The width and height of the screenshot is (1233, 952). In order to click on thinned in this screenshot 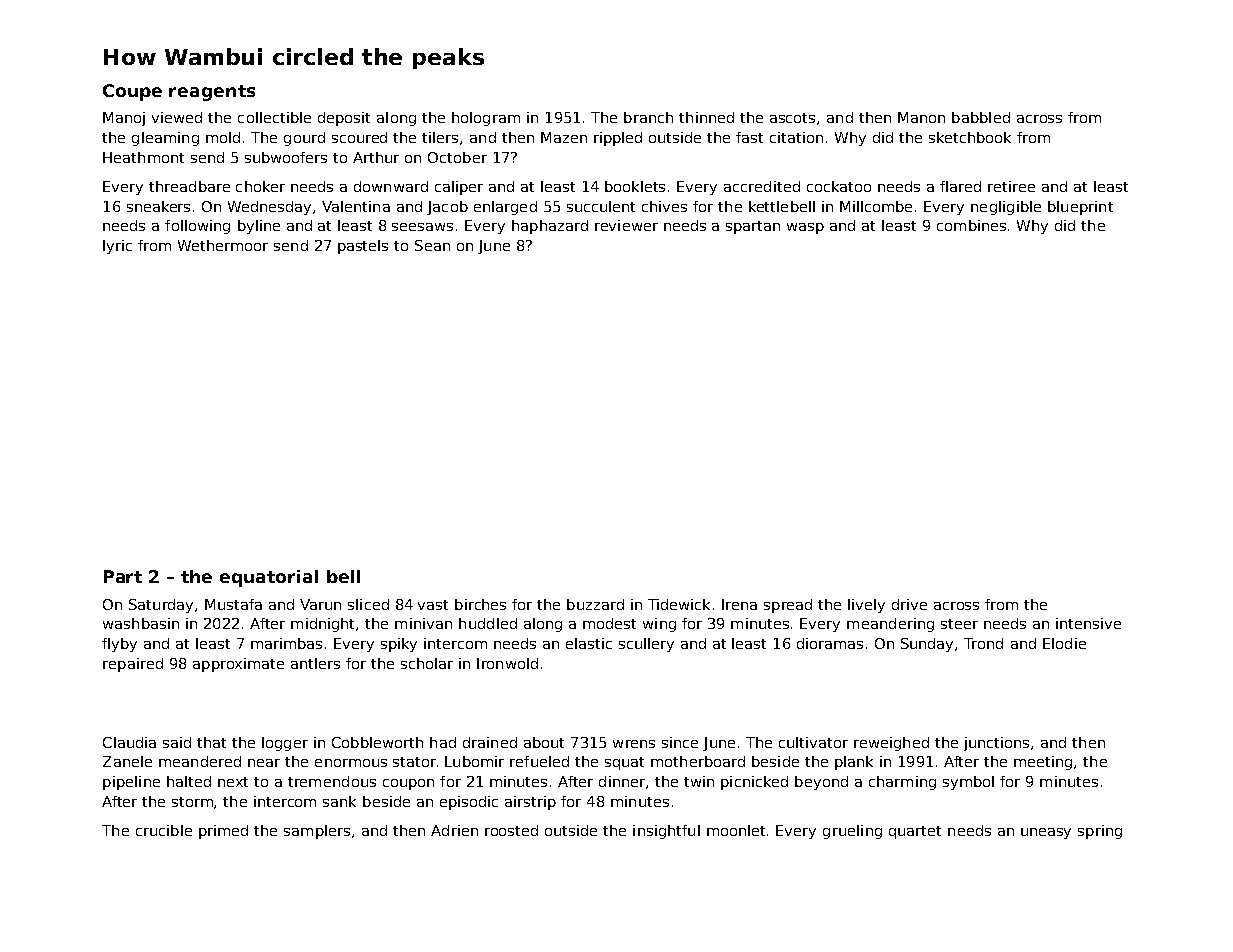, I will do `click(706, 117)`.
